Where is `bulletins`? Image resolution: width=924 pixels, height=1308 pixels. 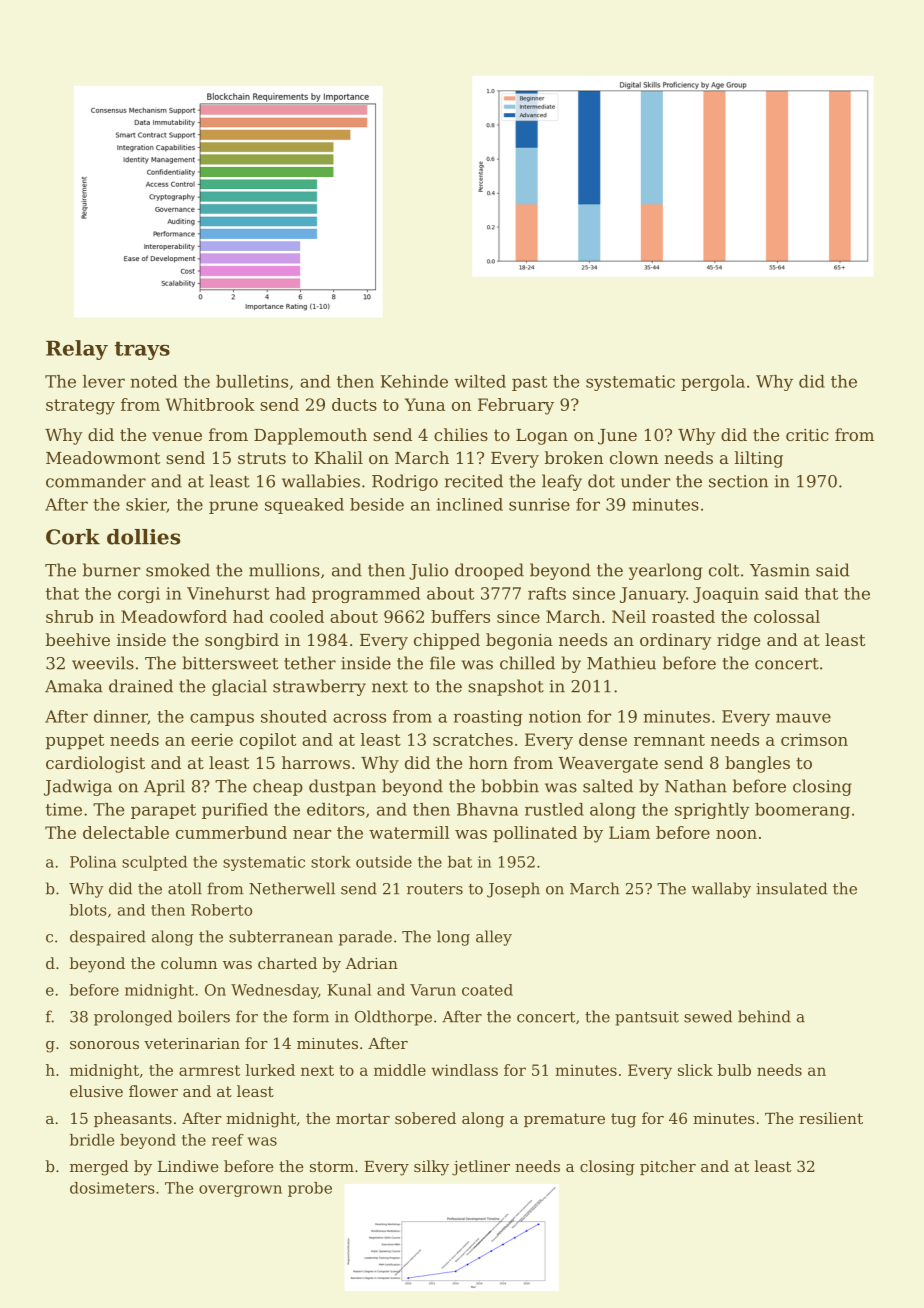
bulletins is located at coordinates (252, 381).
